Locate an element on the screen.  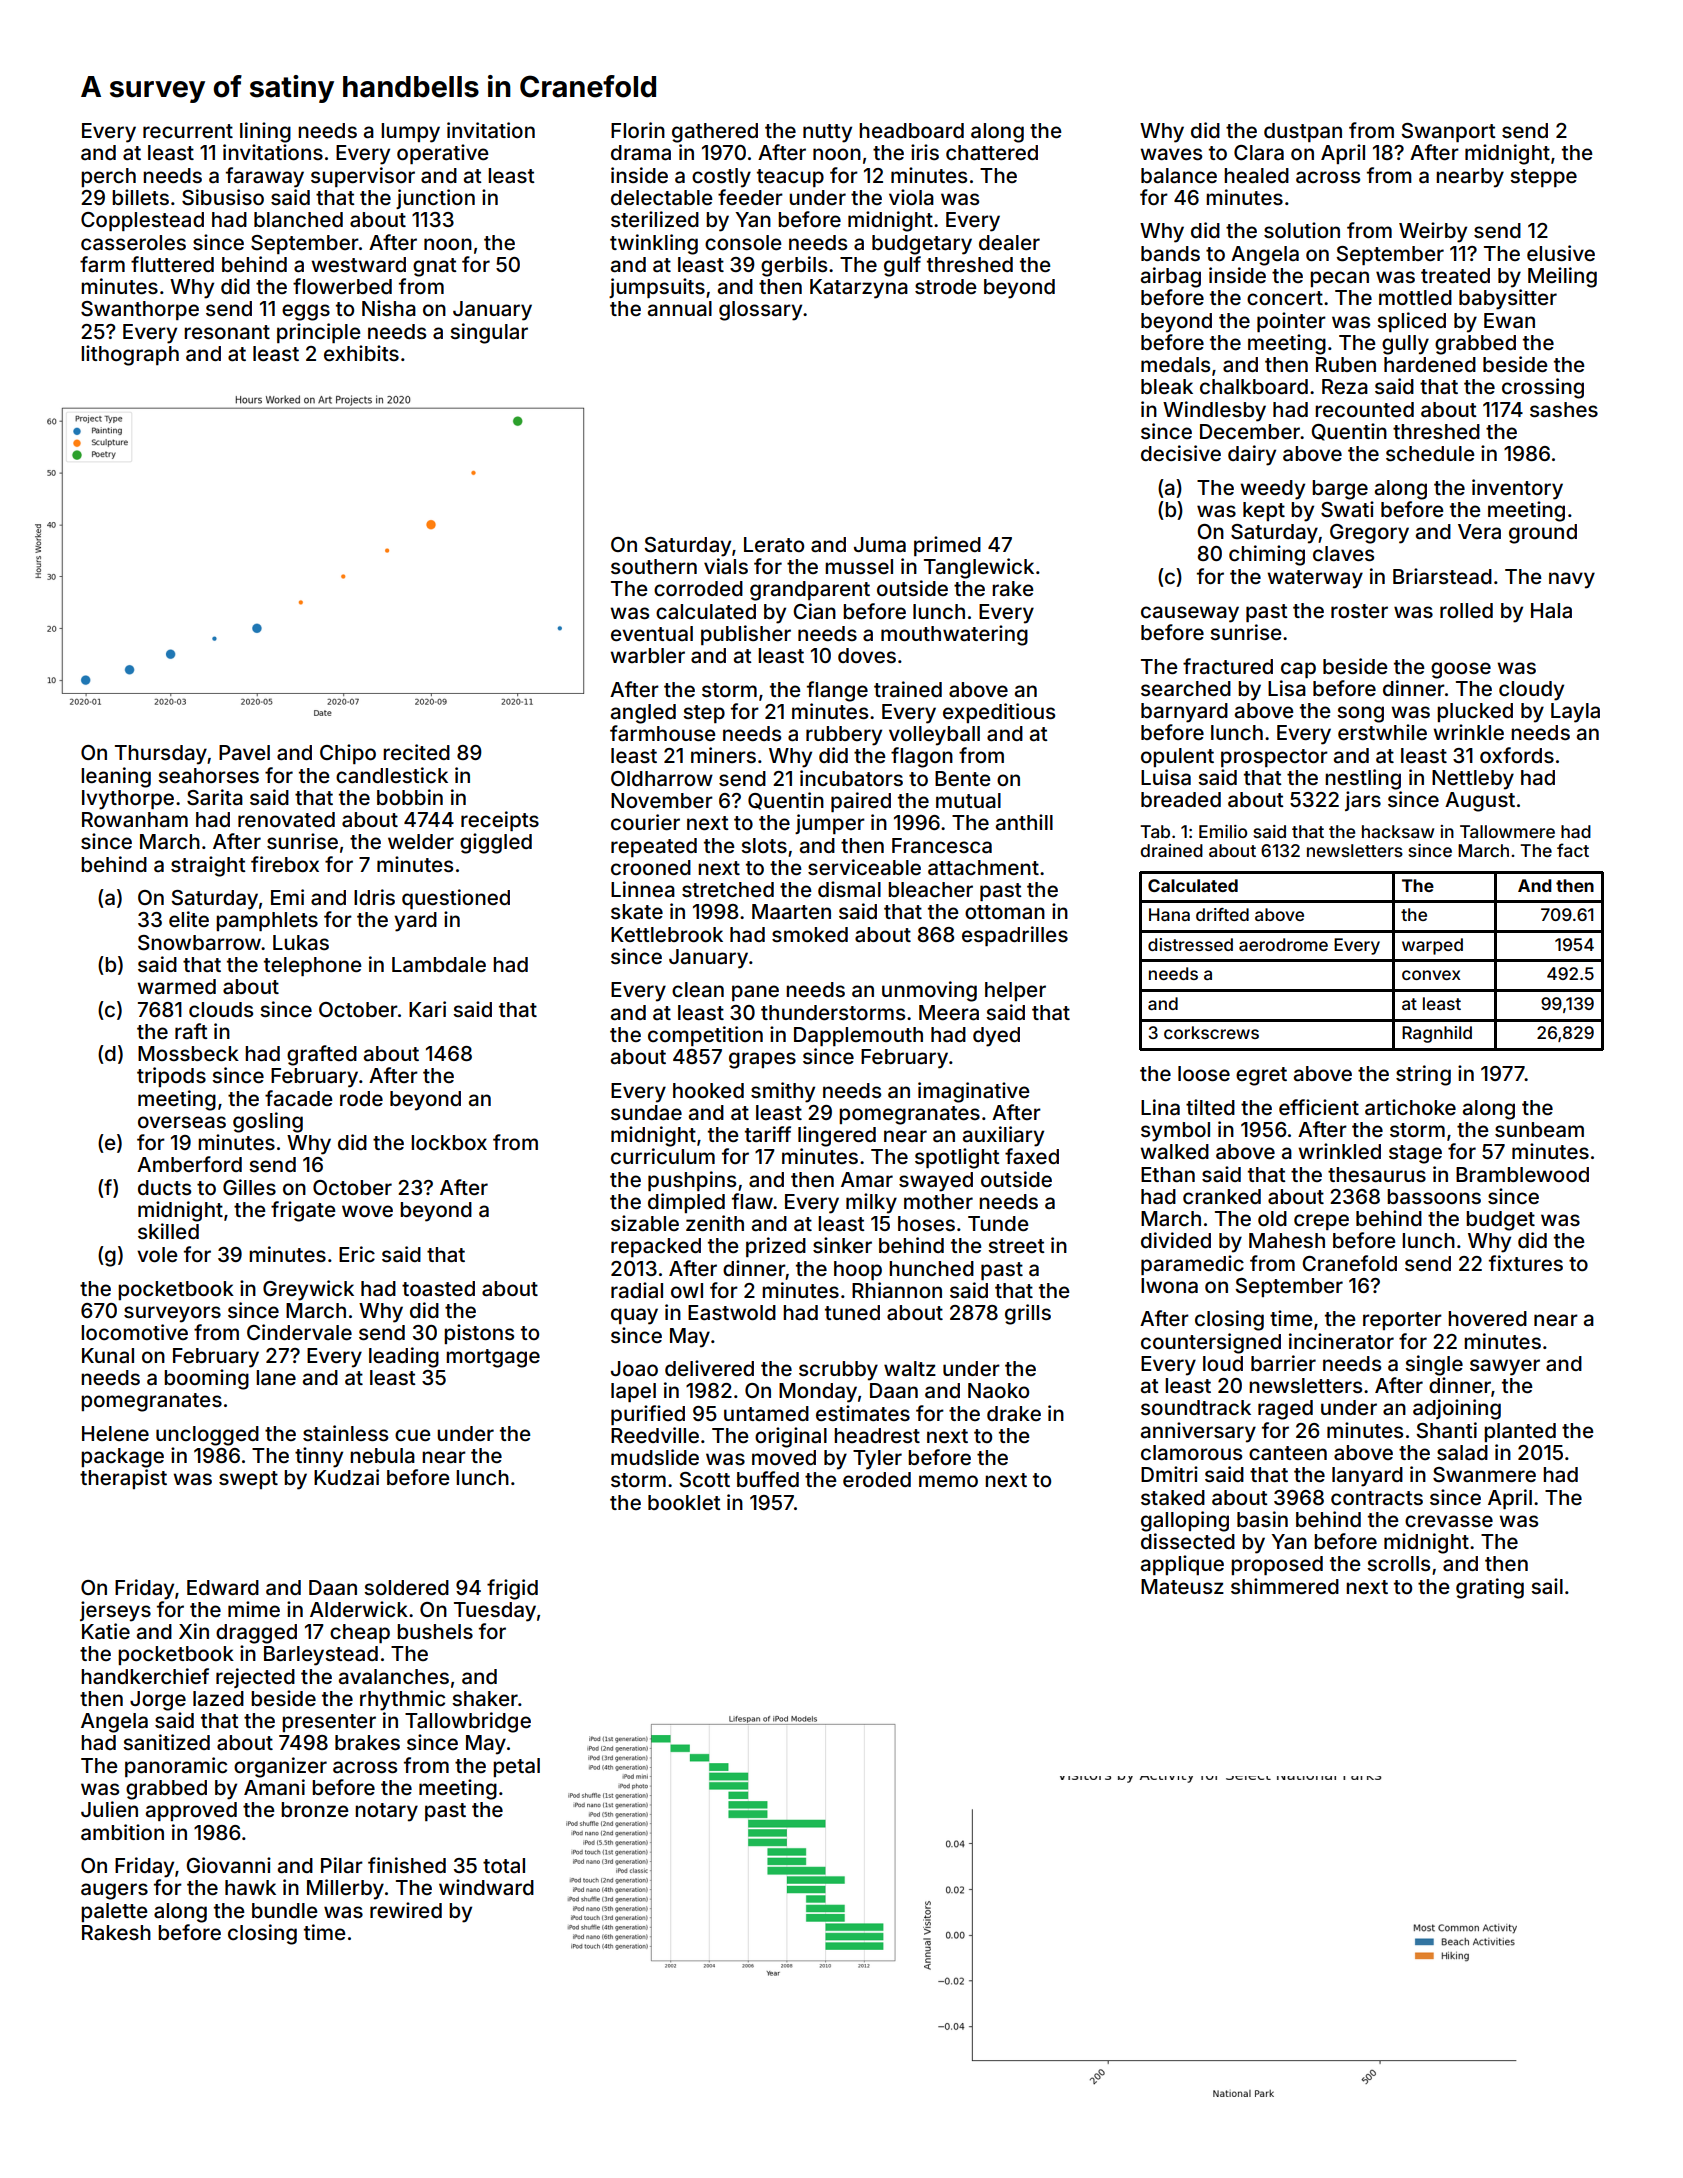
nestling is located at coordinates (1363, 779).
